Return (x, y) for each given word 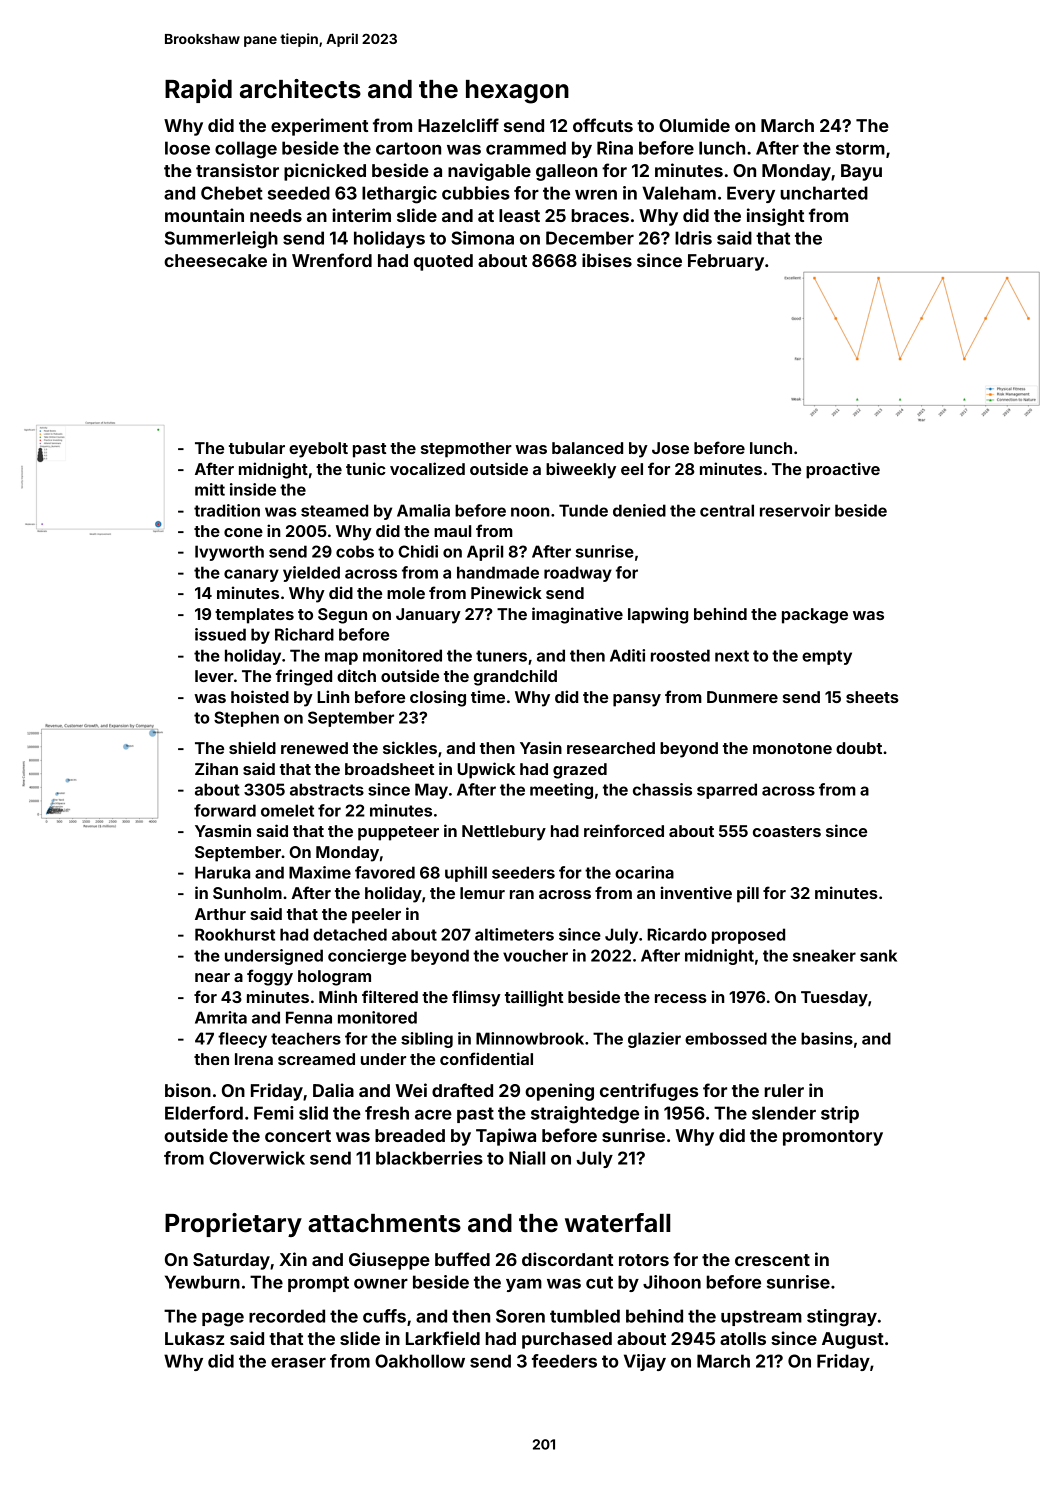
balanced (587, 448)
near (212, 977)
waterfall (617, 1223)
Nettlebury (504, 833)
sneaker (824, 955)
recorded (287, 1316)
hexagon (517, 92)
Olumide (694, 125)
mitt (210, 489)
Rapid (198, 91)
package (815, 616)
